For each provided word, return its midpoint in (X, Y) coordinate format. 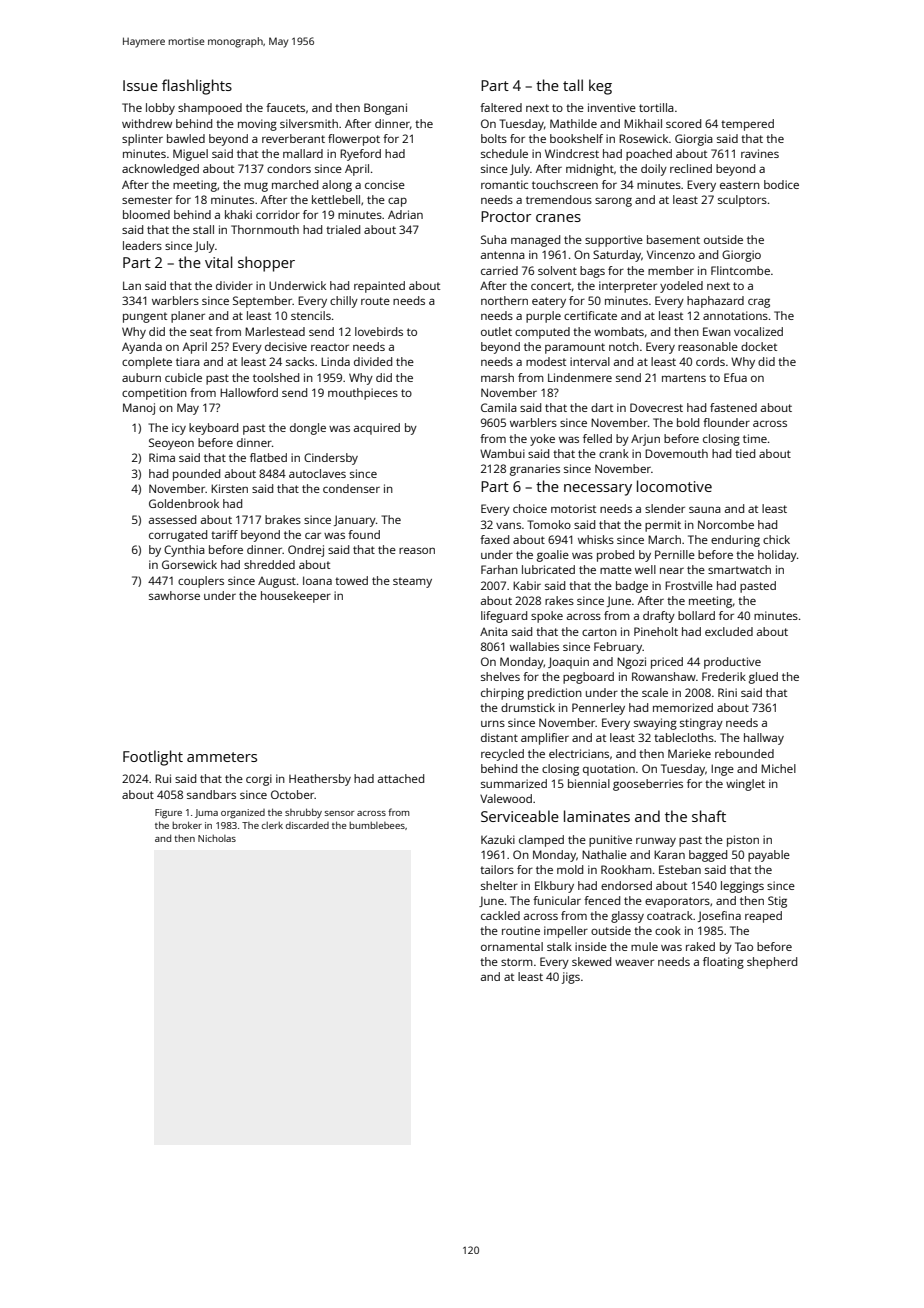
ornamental (512, 946)
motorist (573, 508)
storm (517, 962)
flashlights (197, 87)
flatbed (268, 457)
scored (683, 123)
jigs (571, 978)
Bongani (385, 109)
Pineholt (656, 631)
